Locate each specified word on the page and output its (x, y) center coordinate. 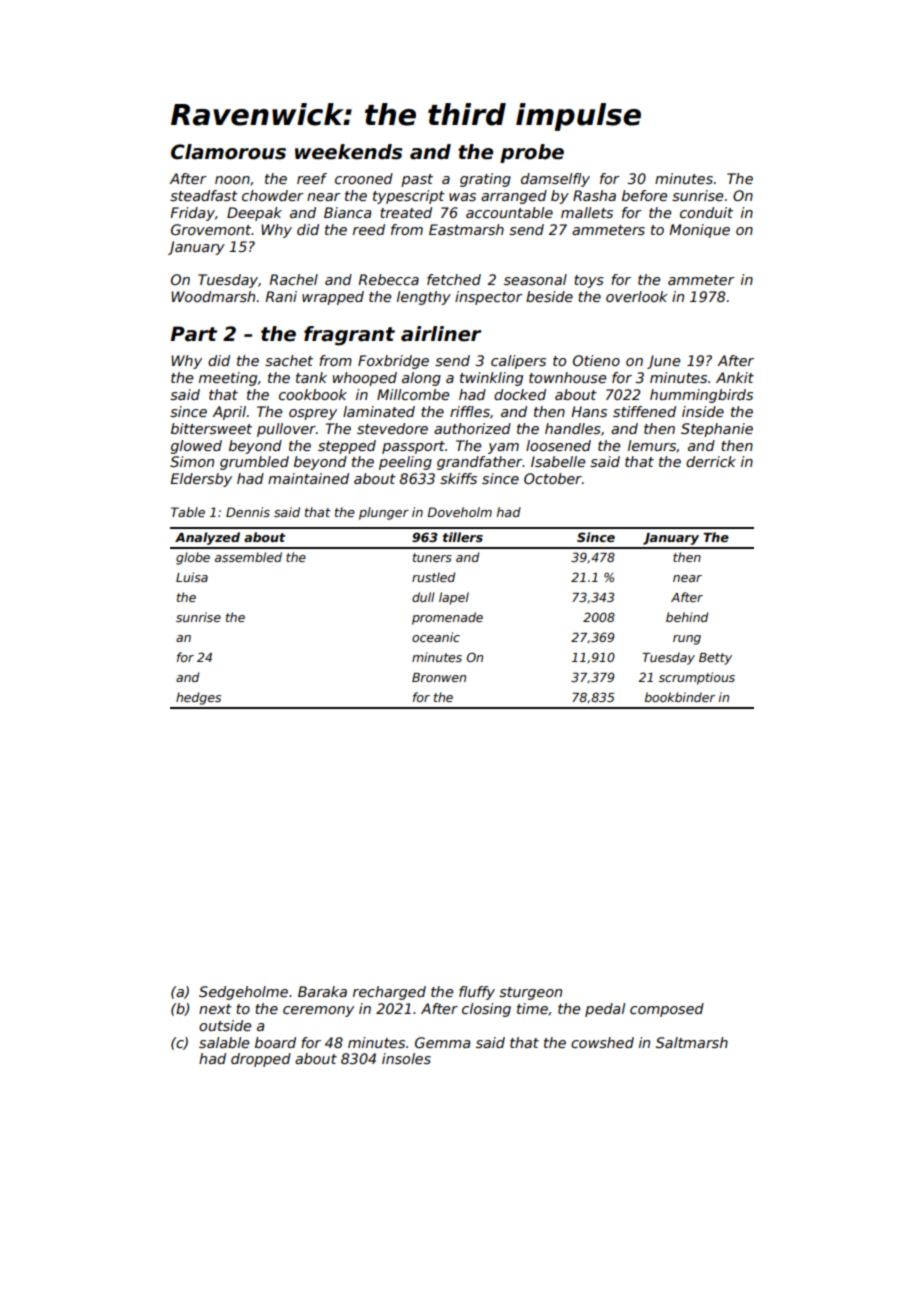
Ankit (735, 377)
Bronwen (439, 677)
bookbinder (680, 697)
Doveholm (459, 512)
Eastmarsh (466, 229)
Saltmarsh (692, 1042)
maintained (308, 478)
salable (224, 1042)
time (532, 1008)
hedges (198, 698)
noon (232, 180)
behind (687, 617)
